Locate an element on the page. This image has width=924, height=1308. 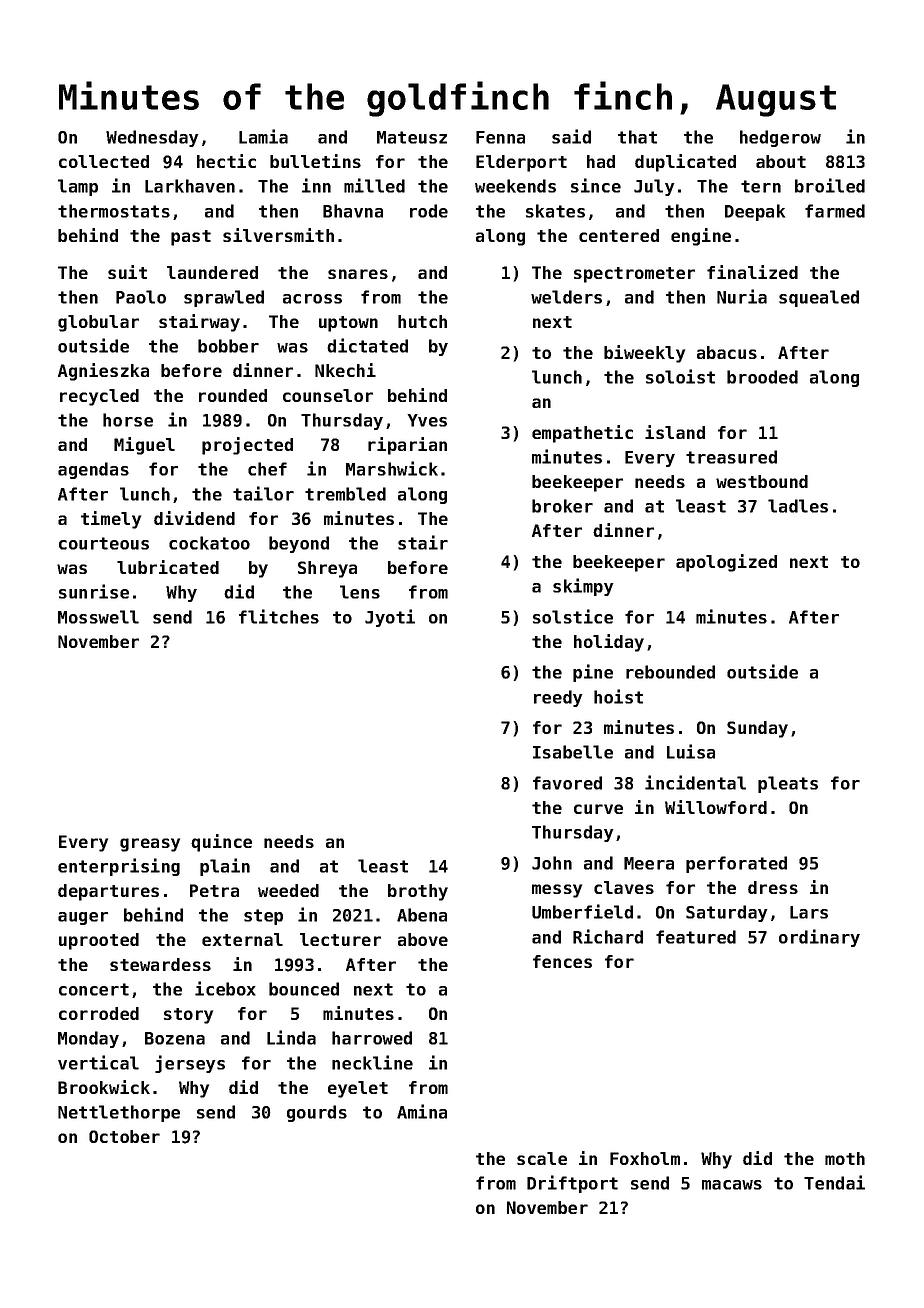
Driftport is located at coordinates (572, 1184).
